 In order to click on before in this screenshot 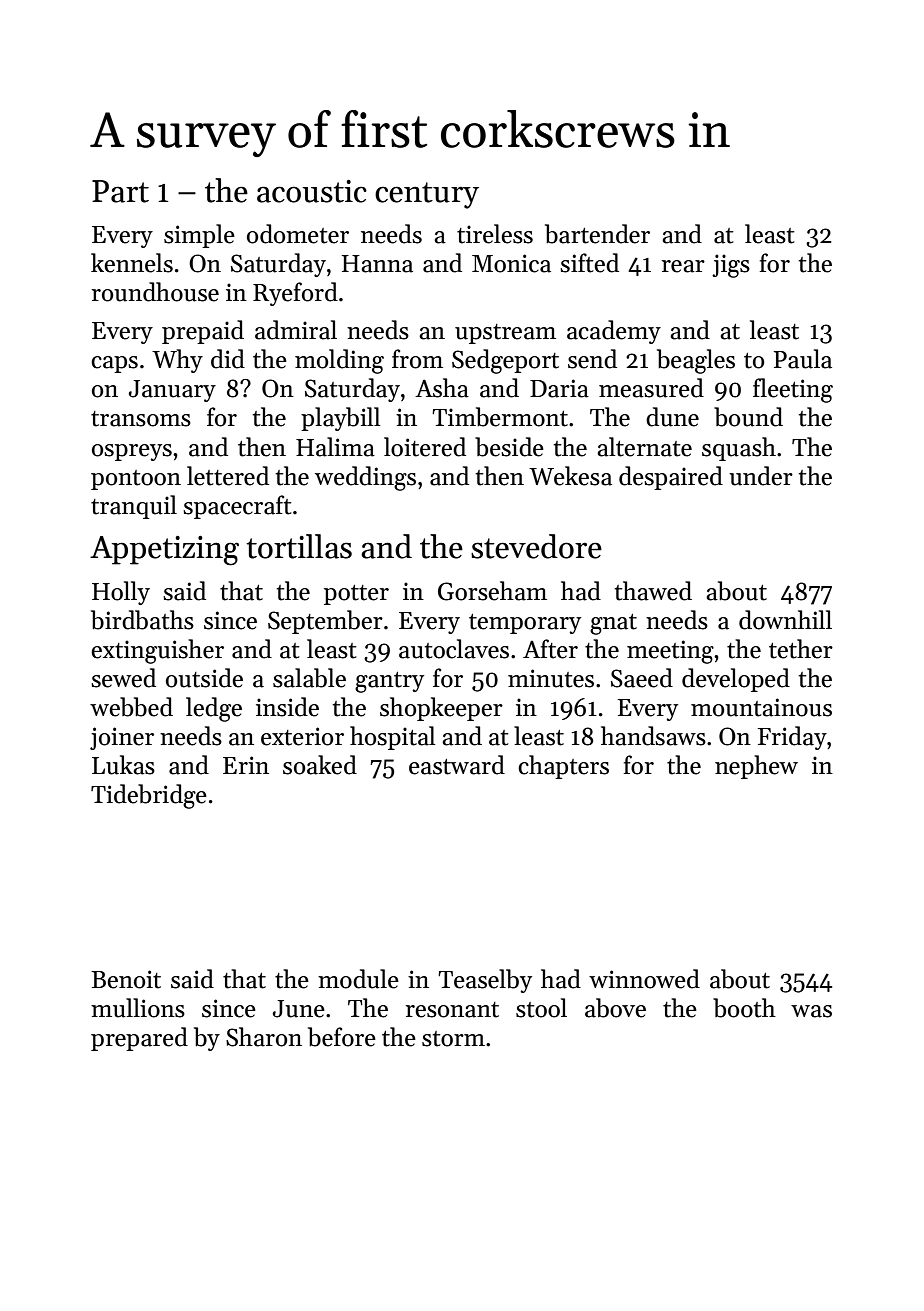, I will do `click(342, 1037)`.
